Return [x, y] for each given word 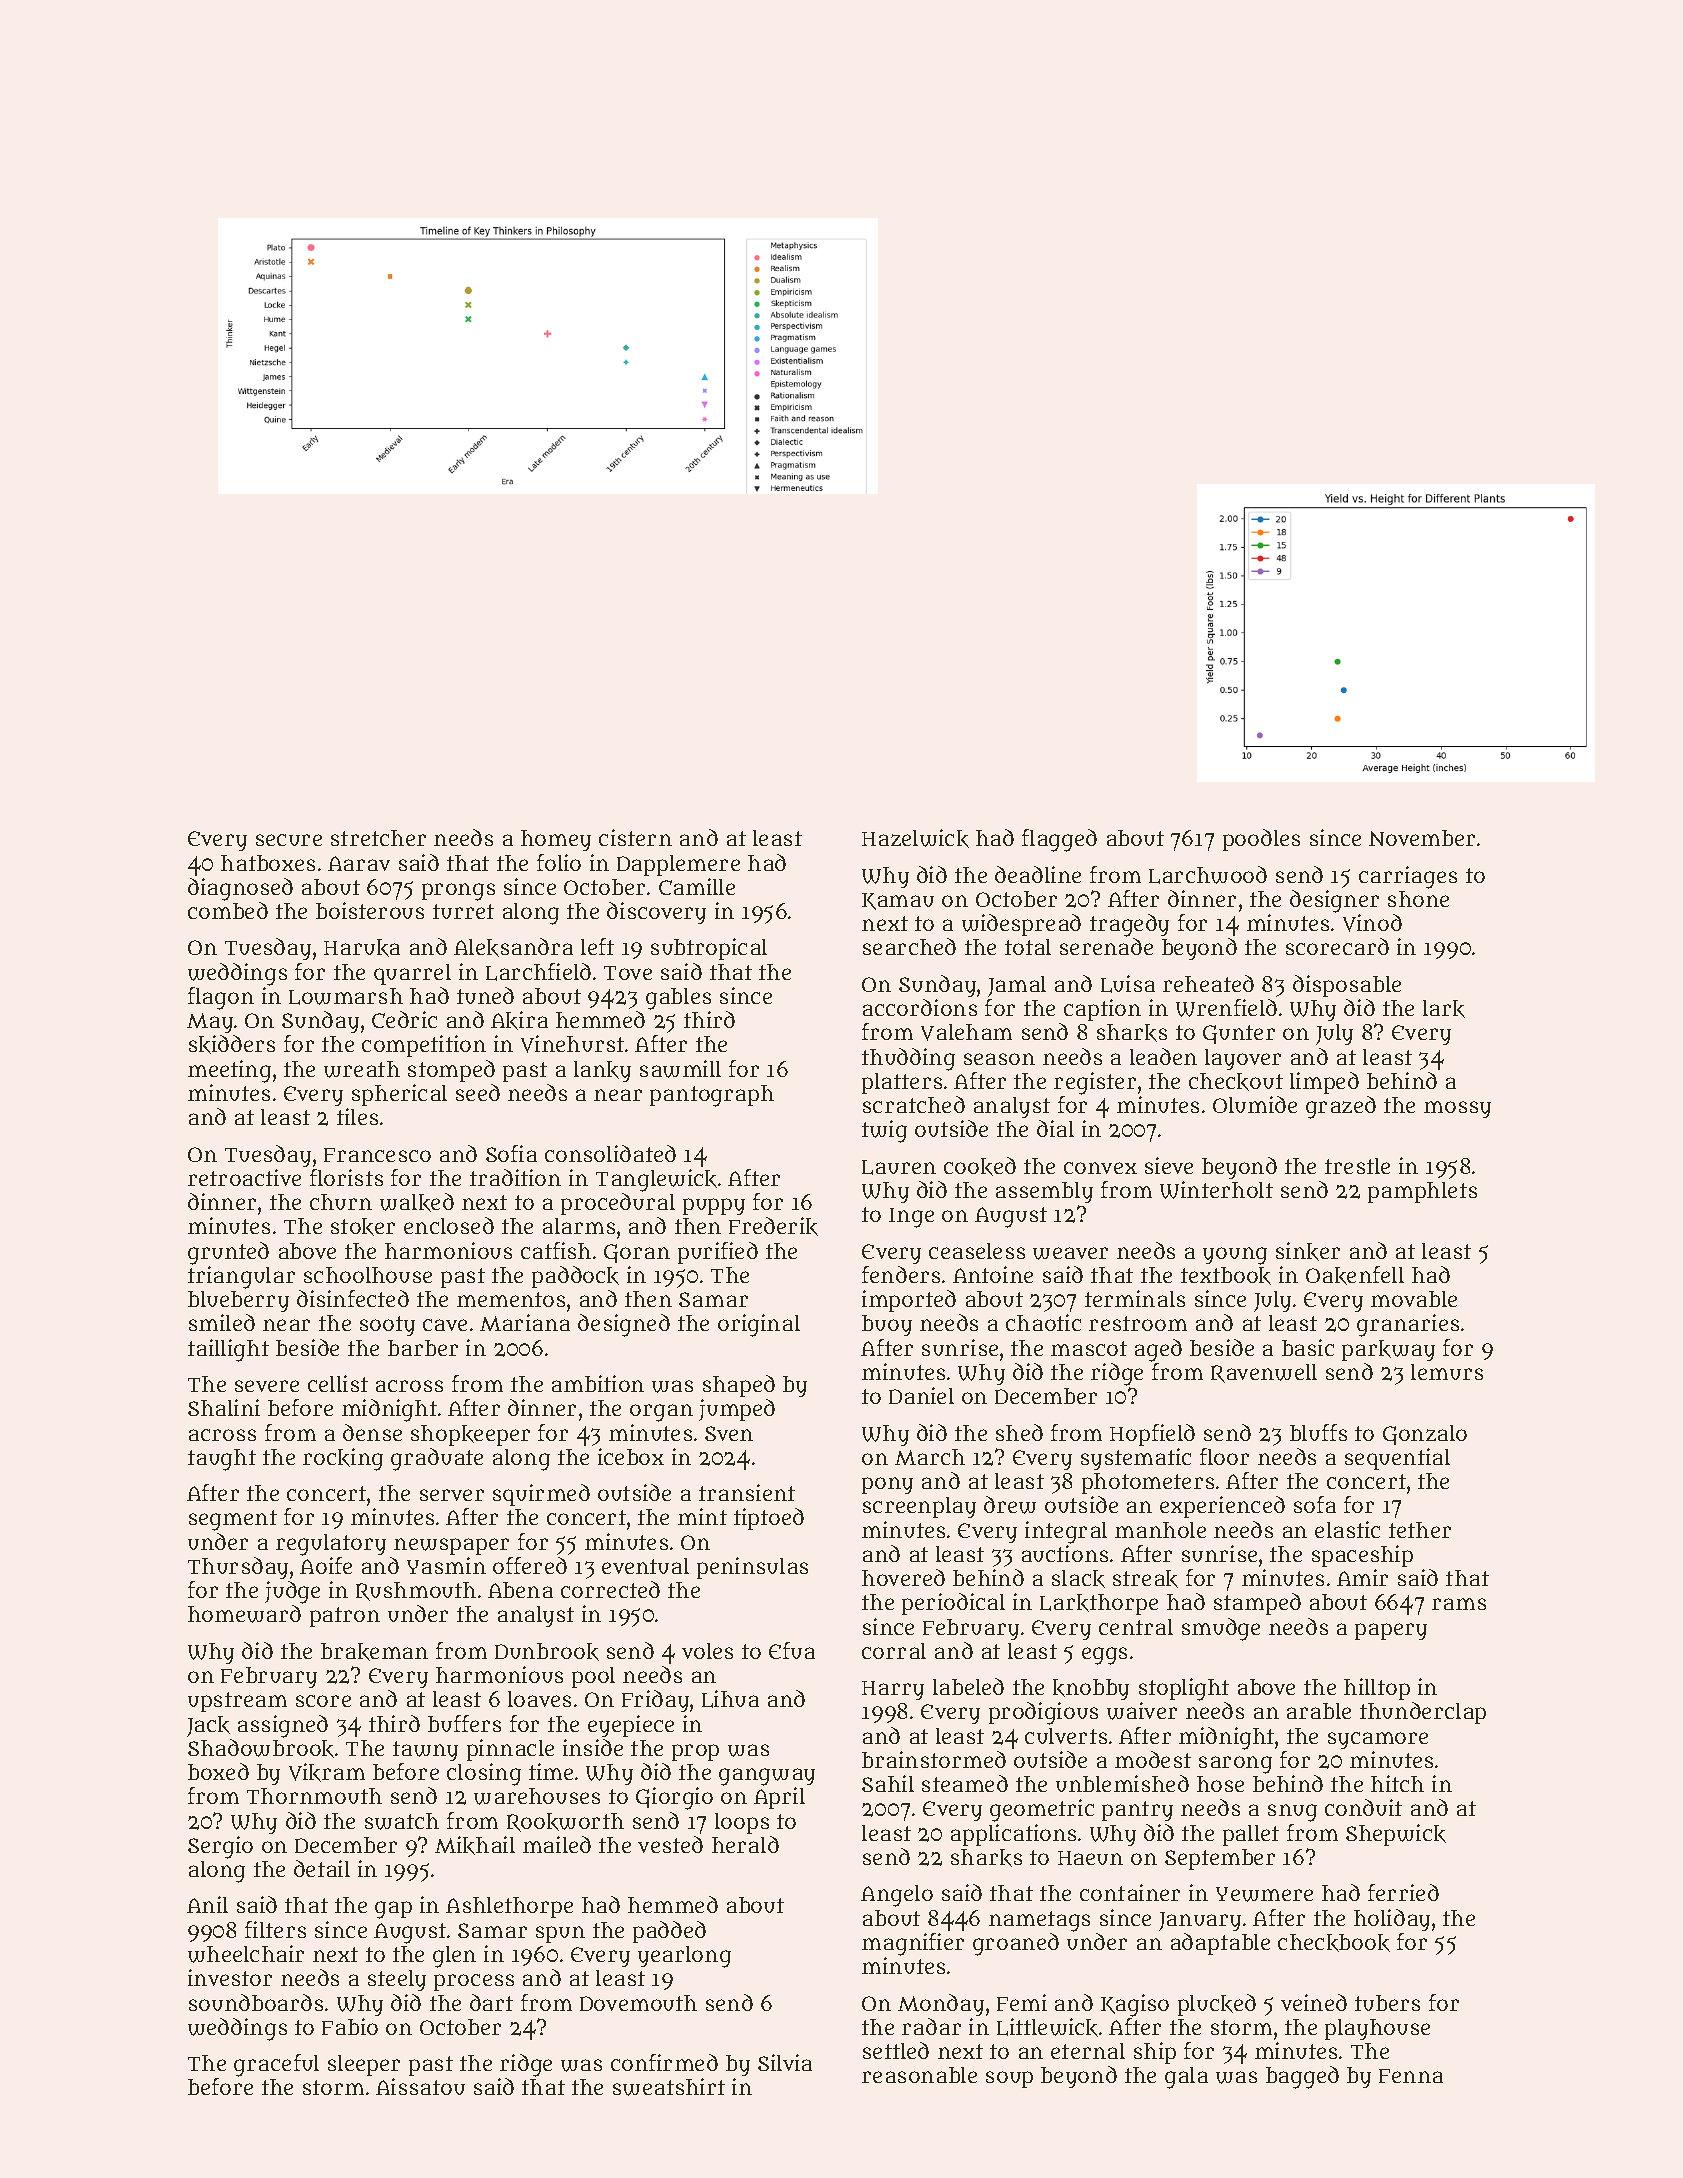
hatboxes [268, 863]
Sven [729, 1433]
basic [1308, 1347]
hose [1220, 1784]
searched [909, 946]
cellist [338, 1383]
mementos [511, 1299]
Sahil [888, 1783]
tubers [1387, 2003]
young [1235, 1256]
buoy [887, 1325]
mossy [1457, 1109]
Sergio [220, 1847]
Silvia [785, 2062]
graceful [276, 2065]
